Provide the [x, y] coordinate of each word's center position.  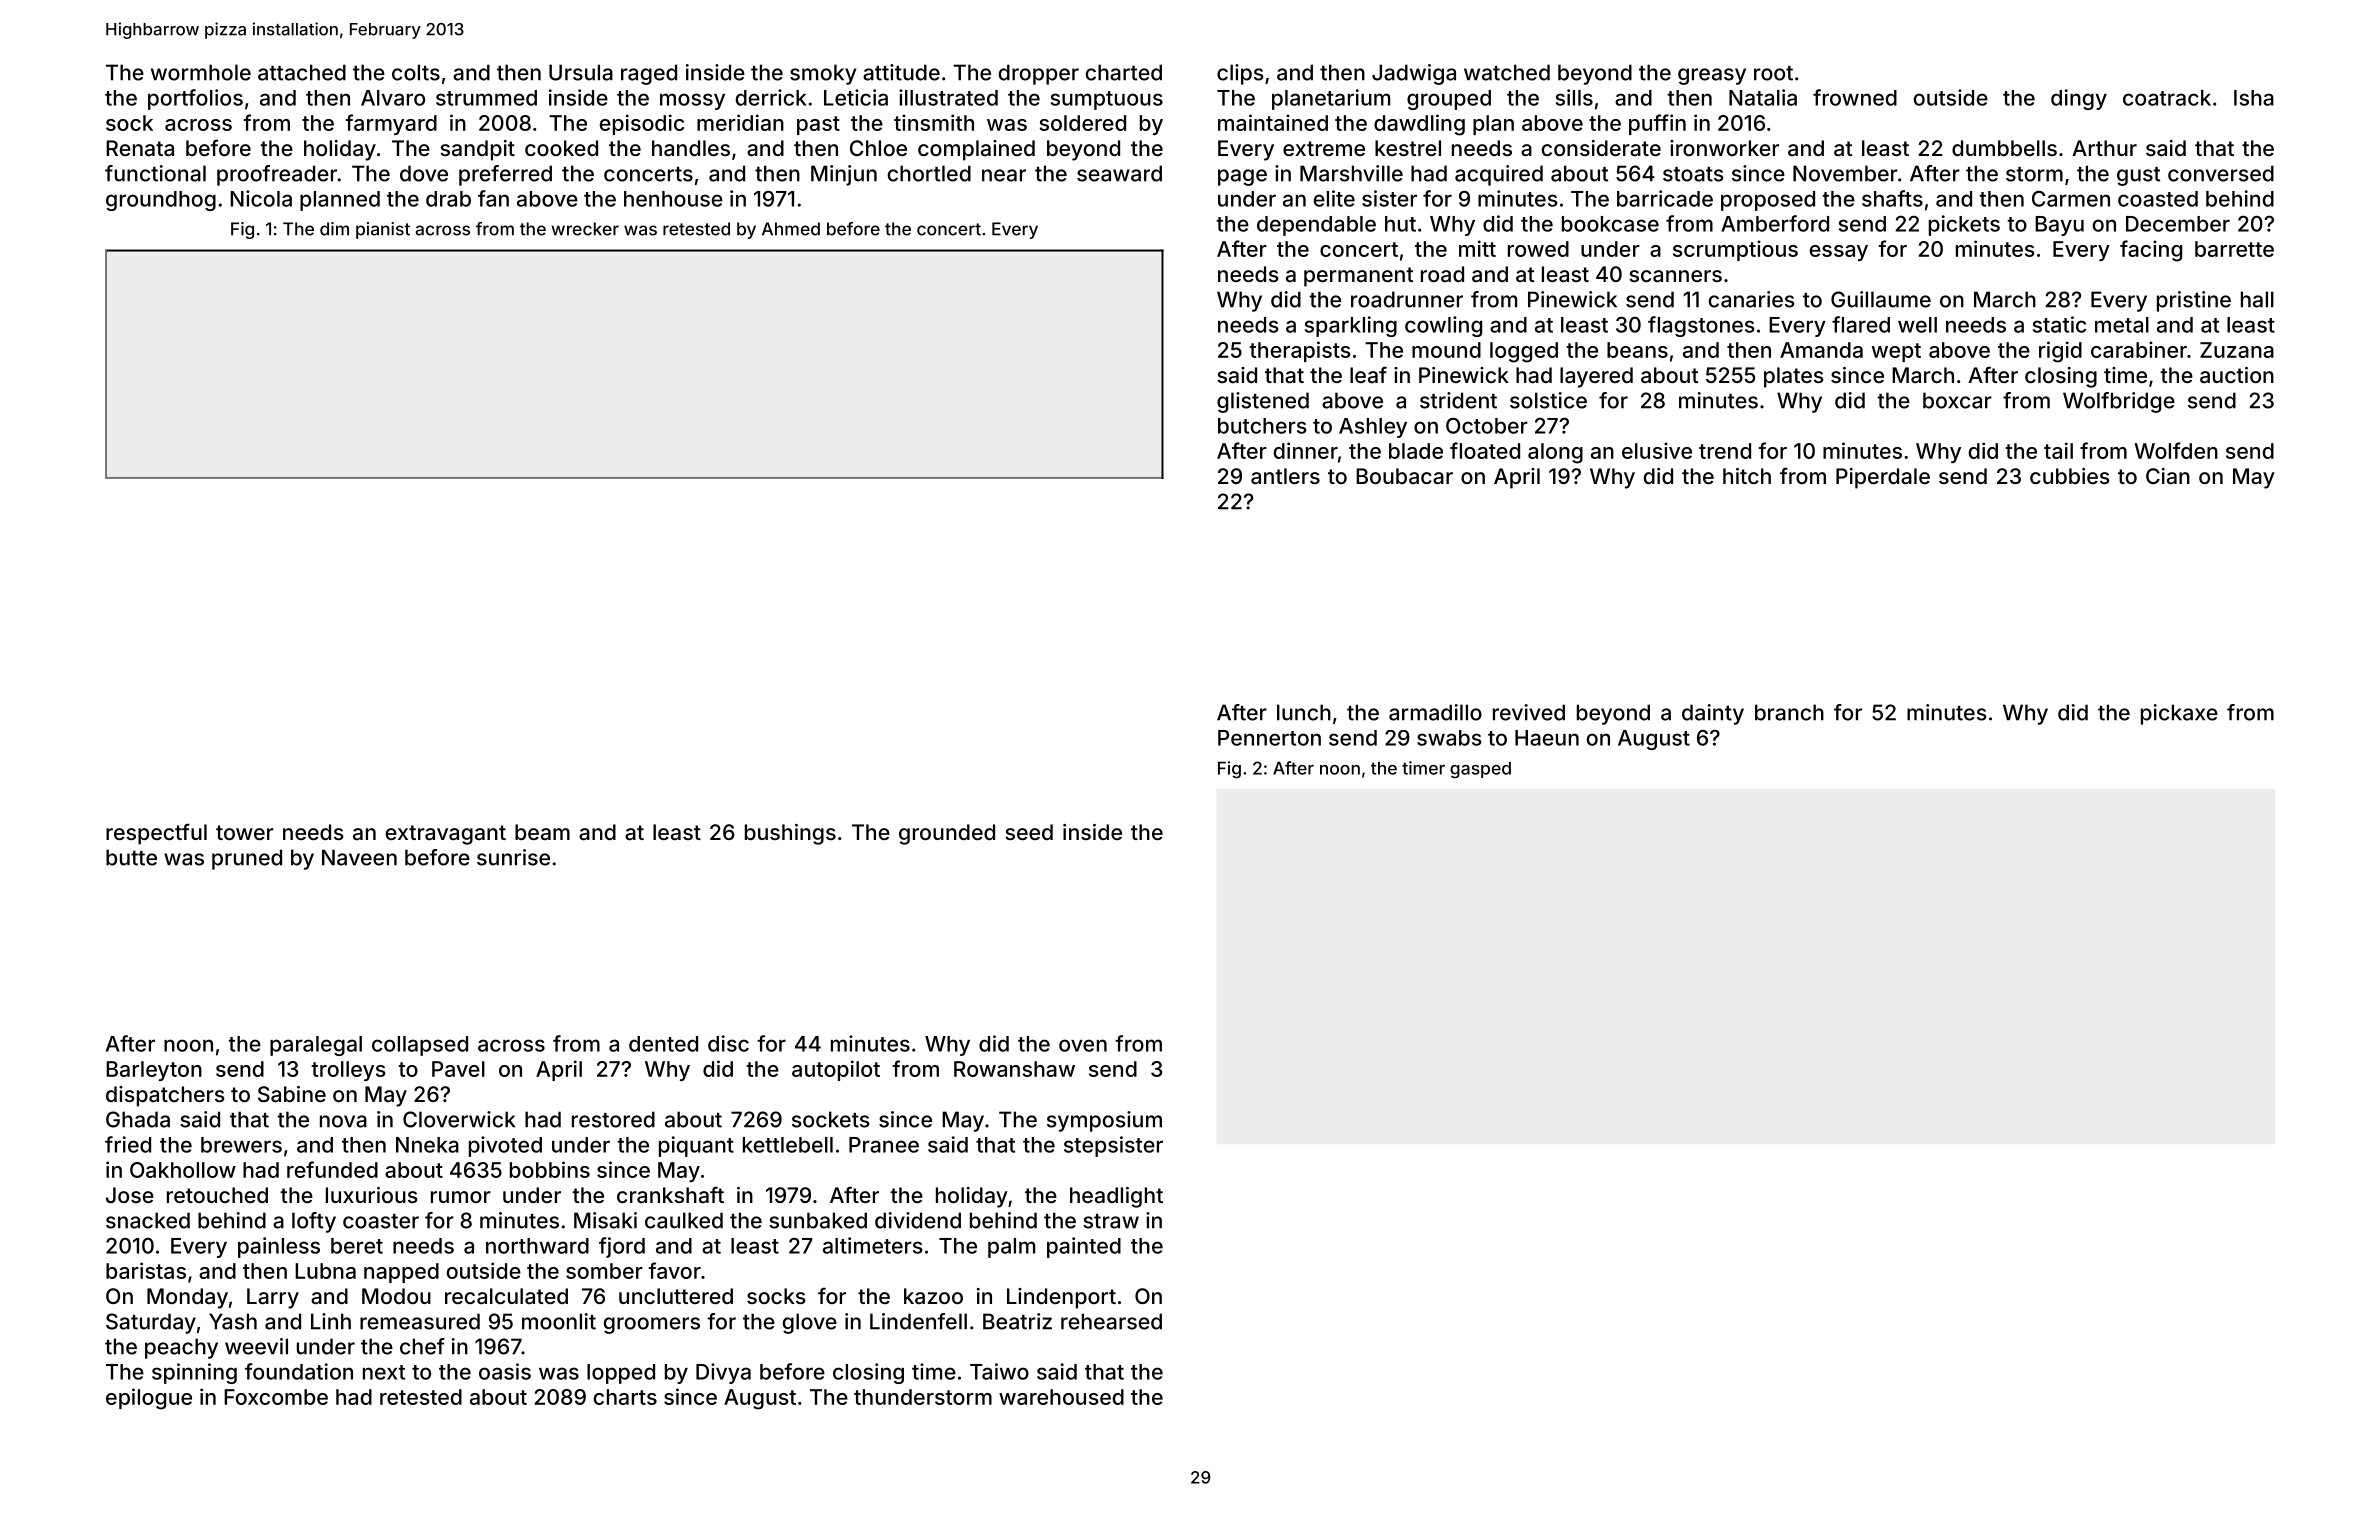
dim [334, 229]
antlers [1285, 476]
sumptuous [1107, 100]
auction [2237, 375]
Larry [273, 1298]
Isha [2254, 98]
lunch [1304, 712]
